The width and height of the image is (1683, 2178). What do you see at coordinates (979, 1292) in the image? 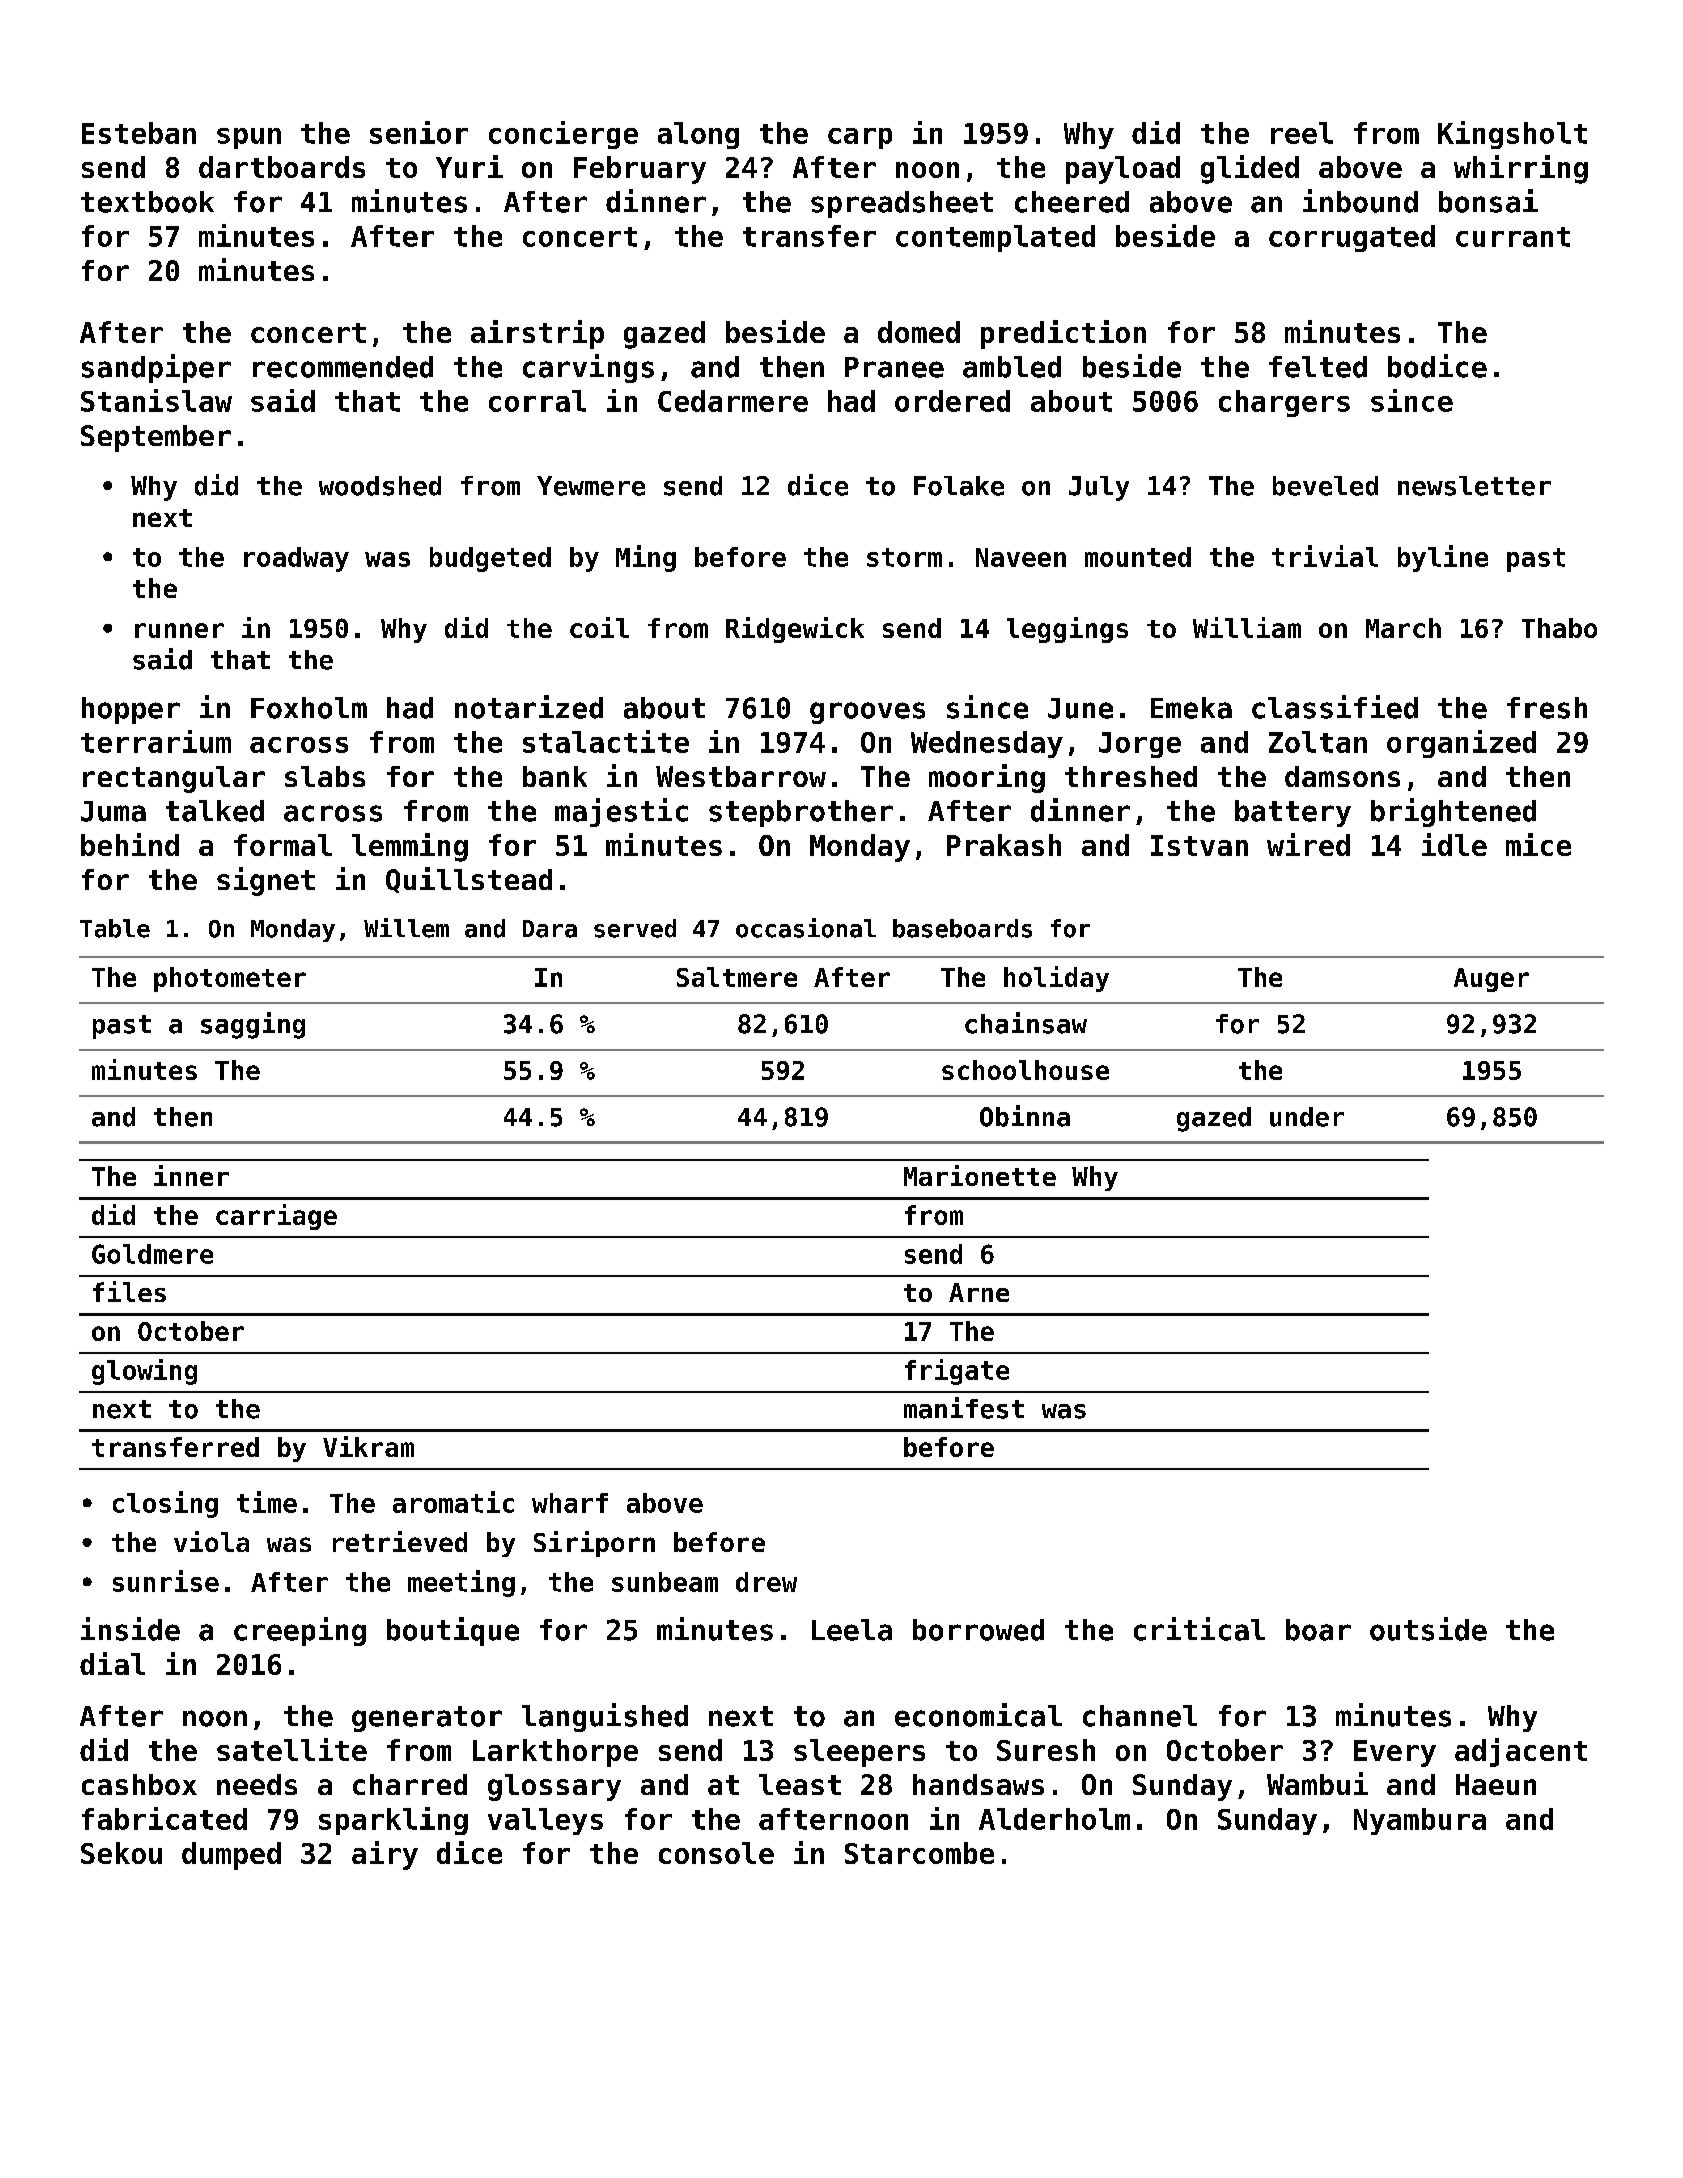
I see `Arne` at bounding box center [979, 1292].
